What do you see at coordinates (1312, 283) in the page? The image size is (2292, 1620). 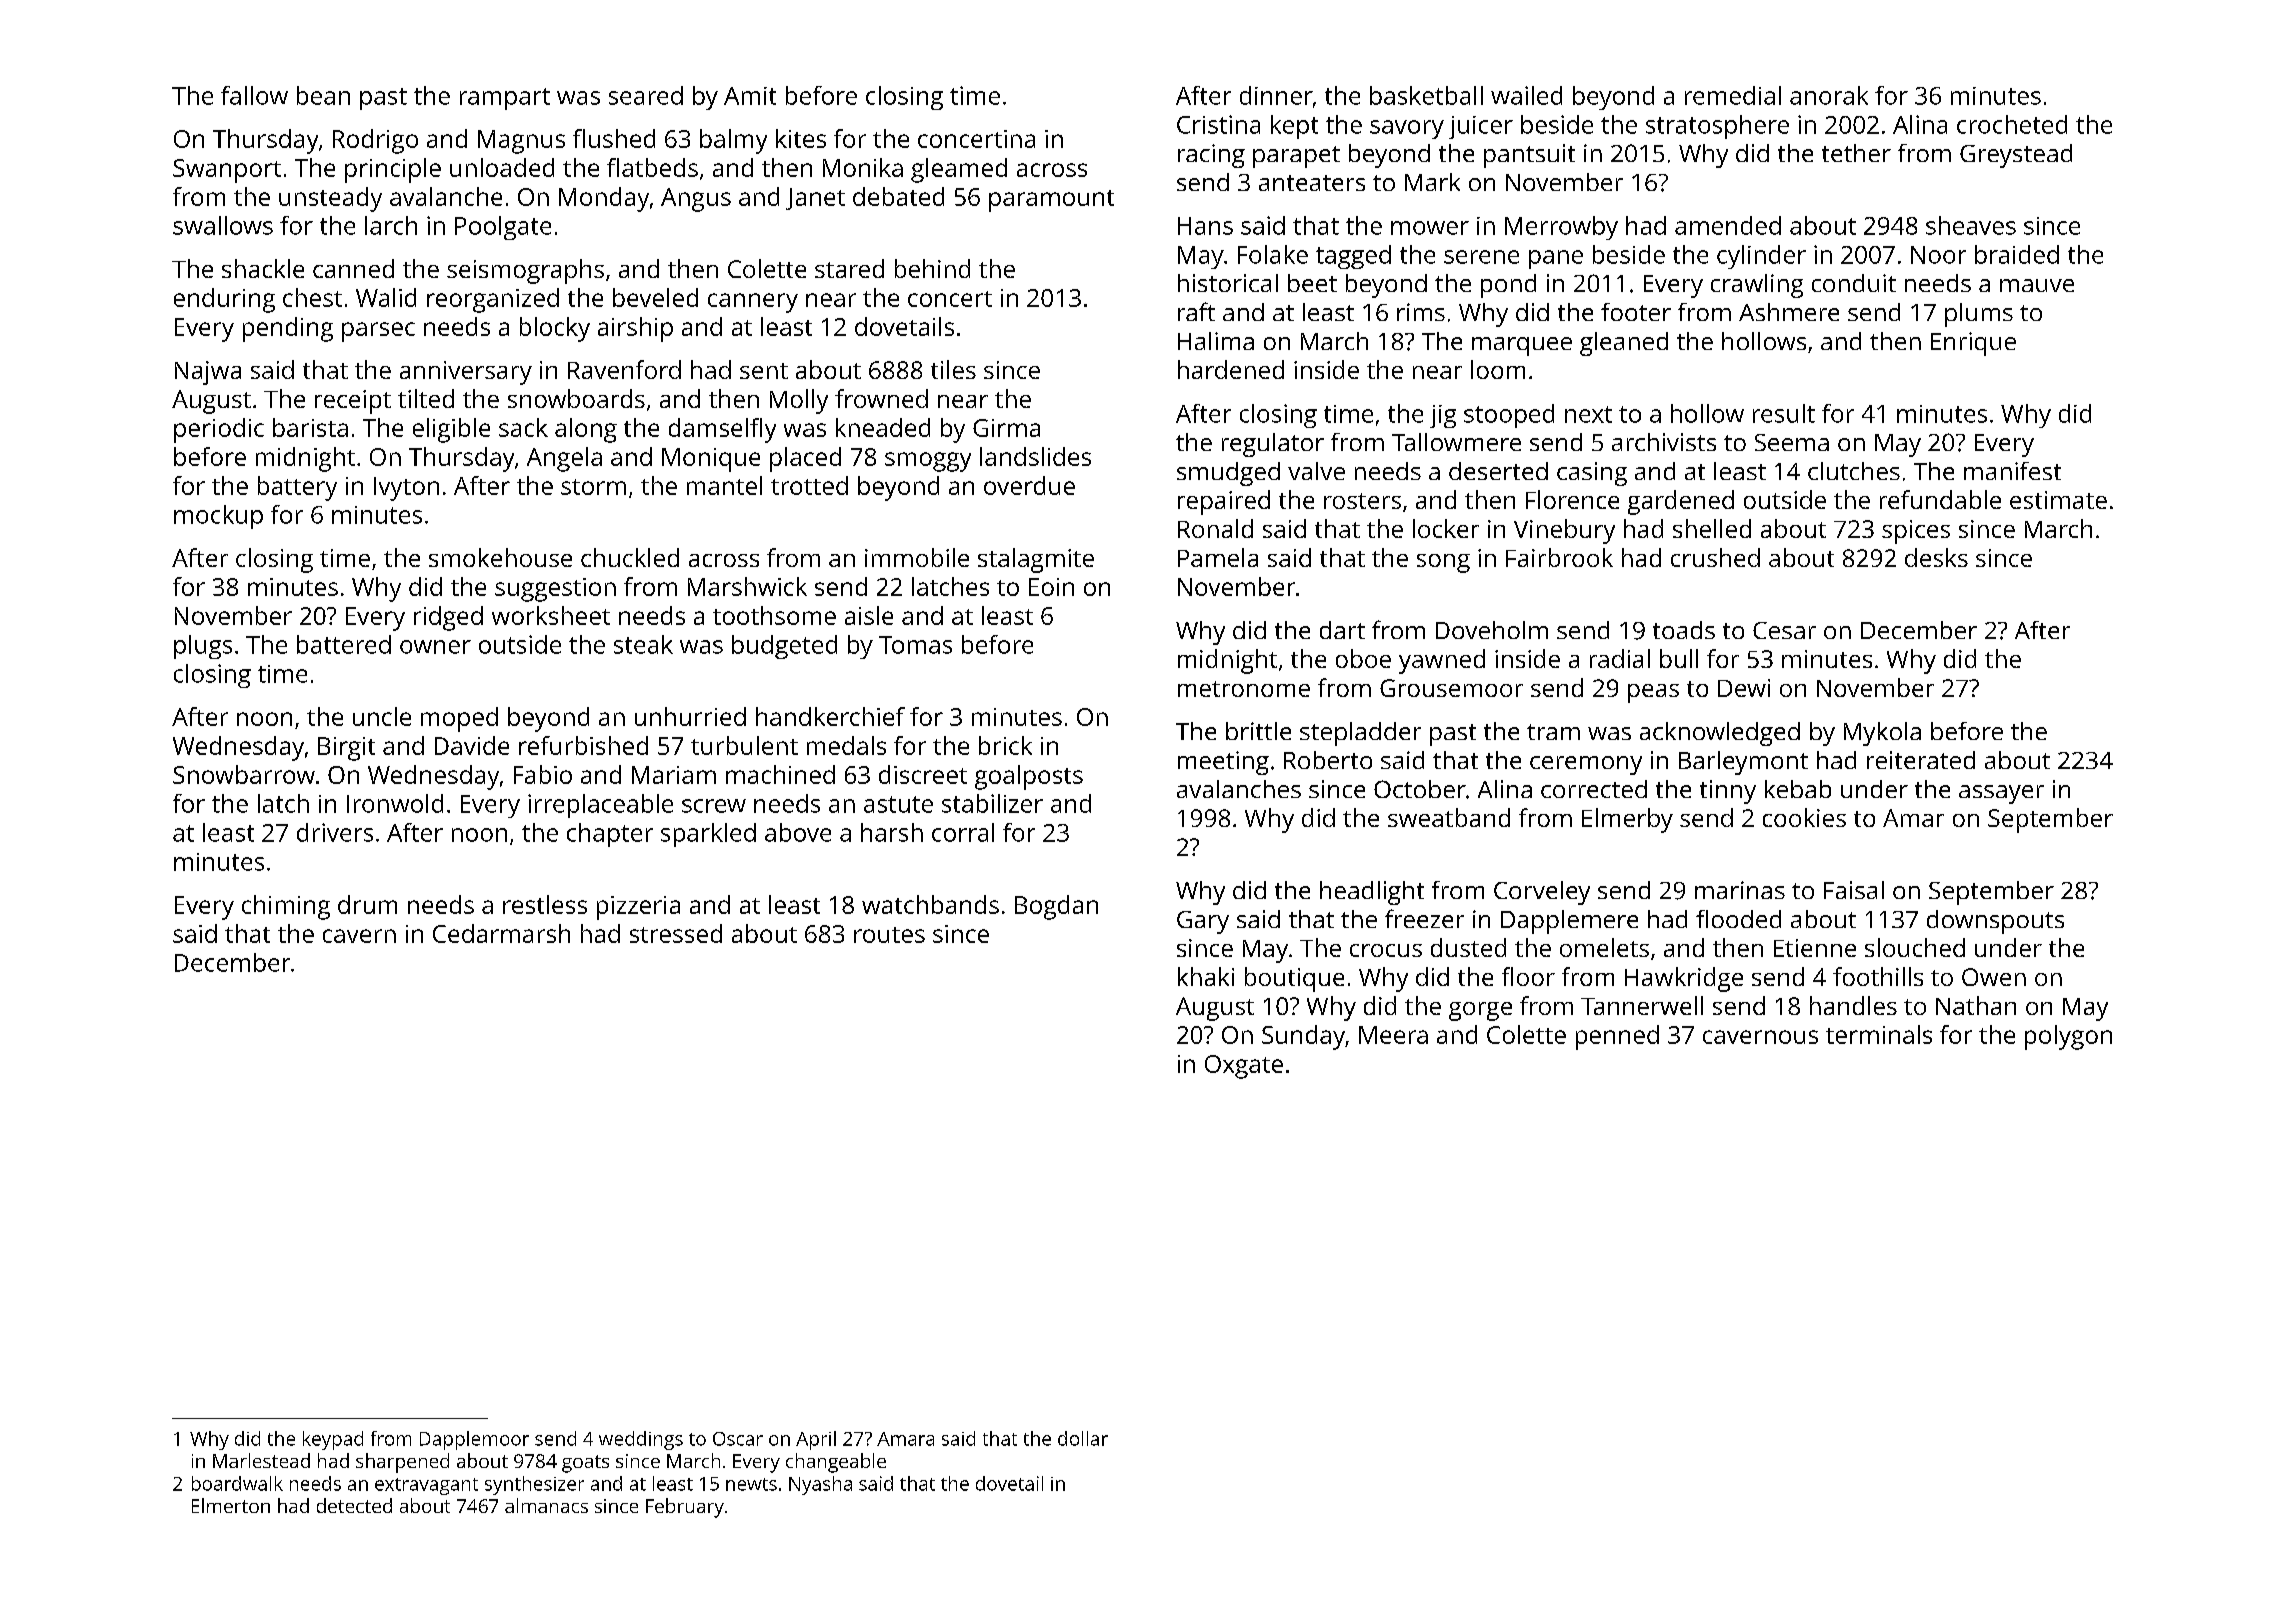 I see `beet` at bounding box center [1312, 283].
